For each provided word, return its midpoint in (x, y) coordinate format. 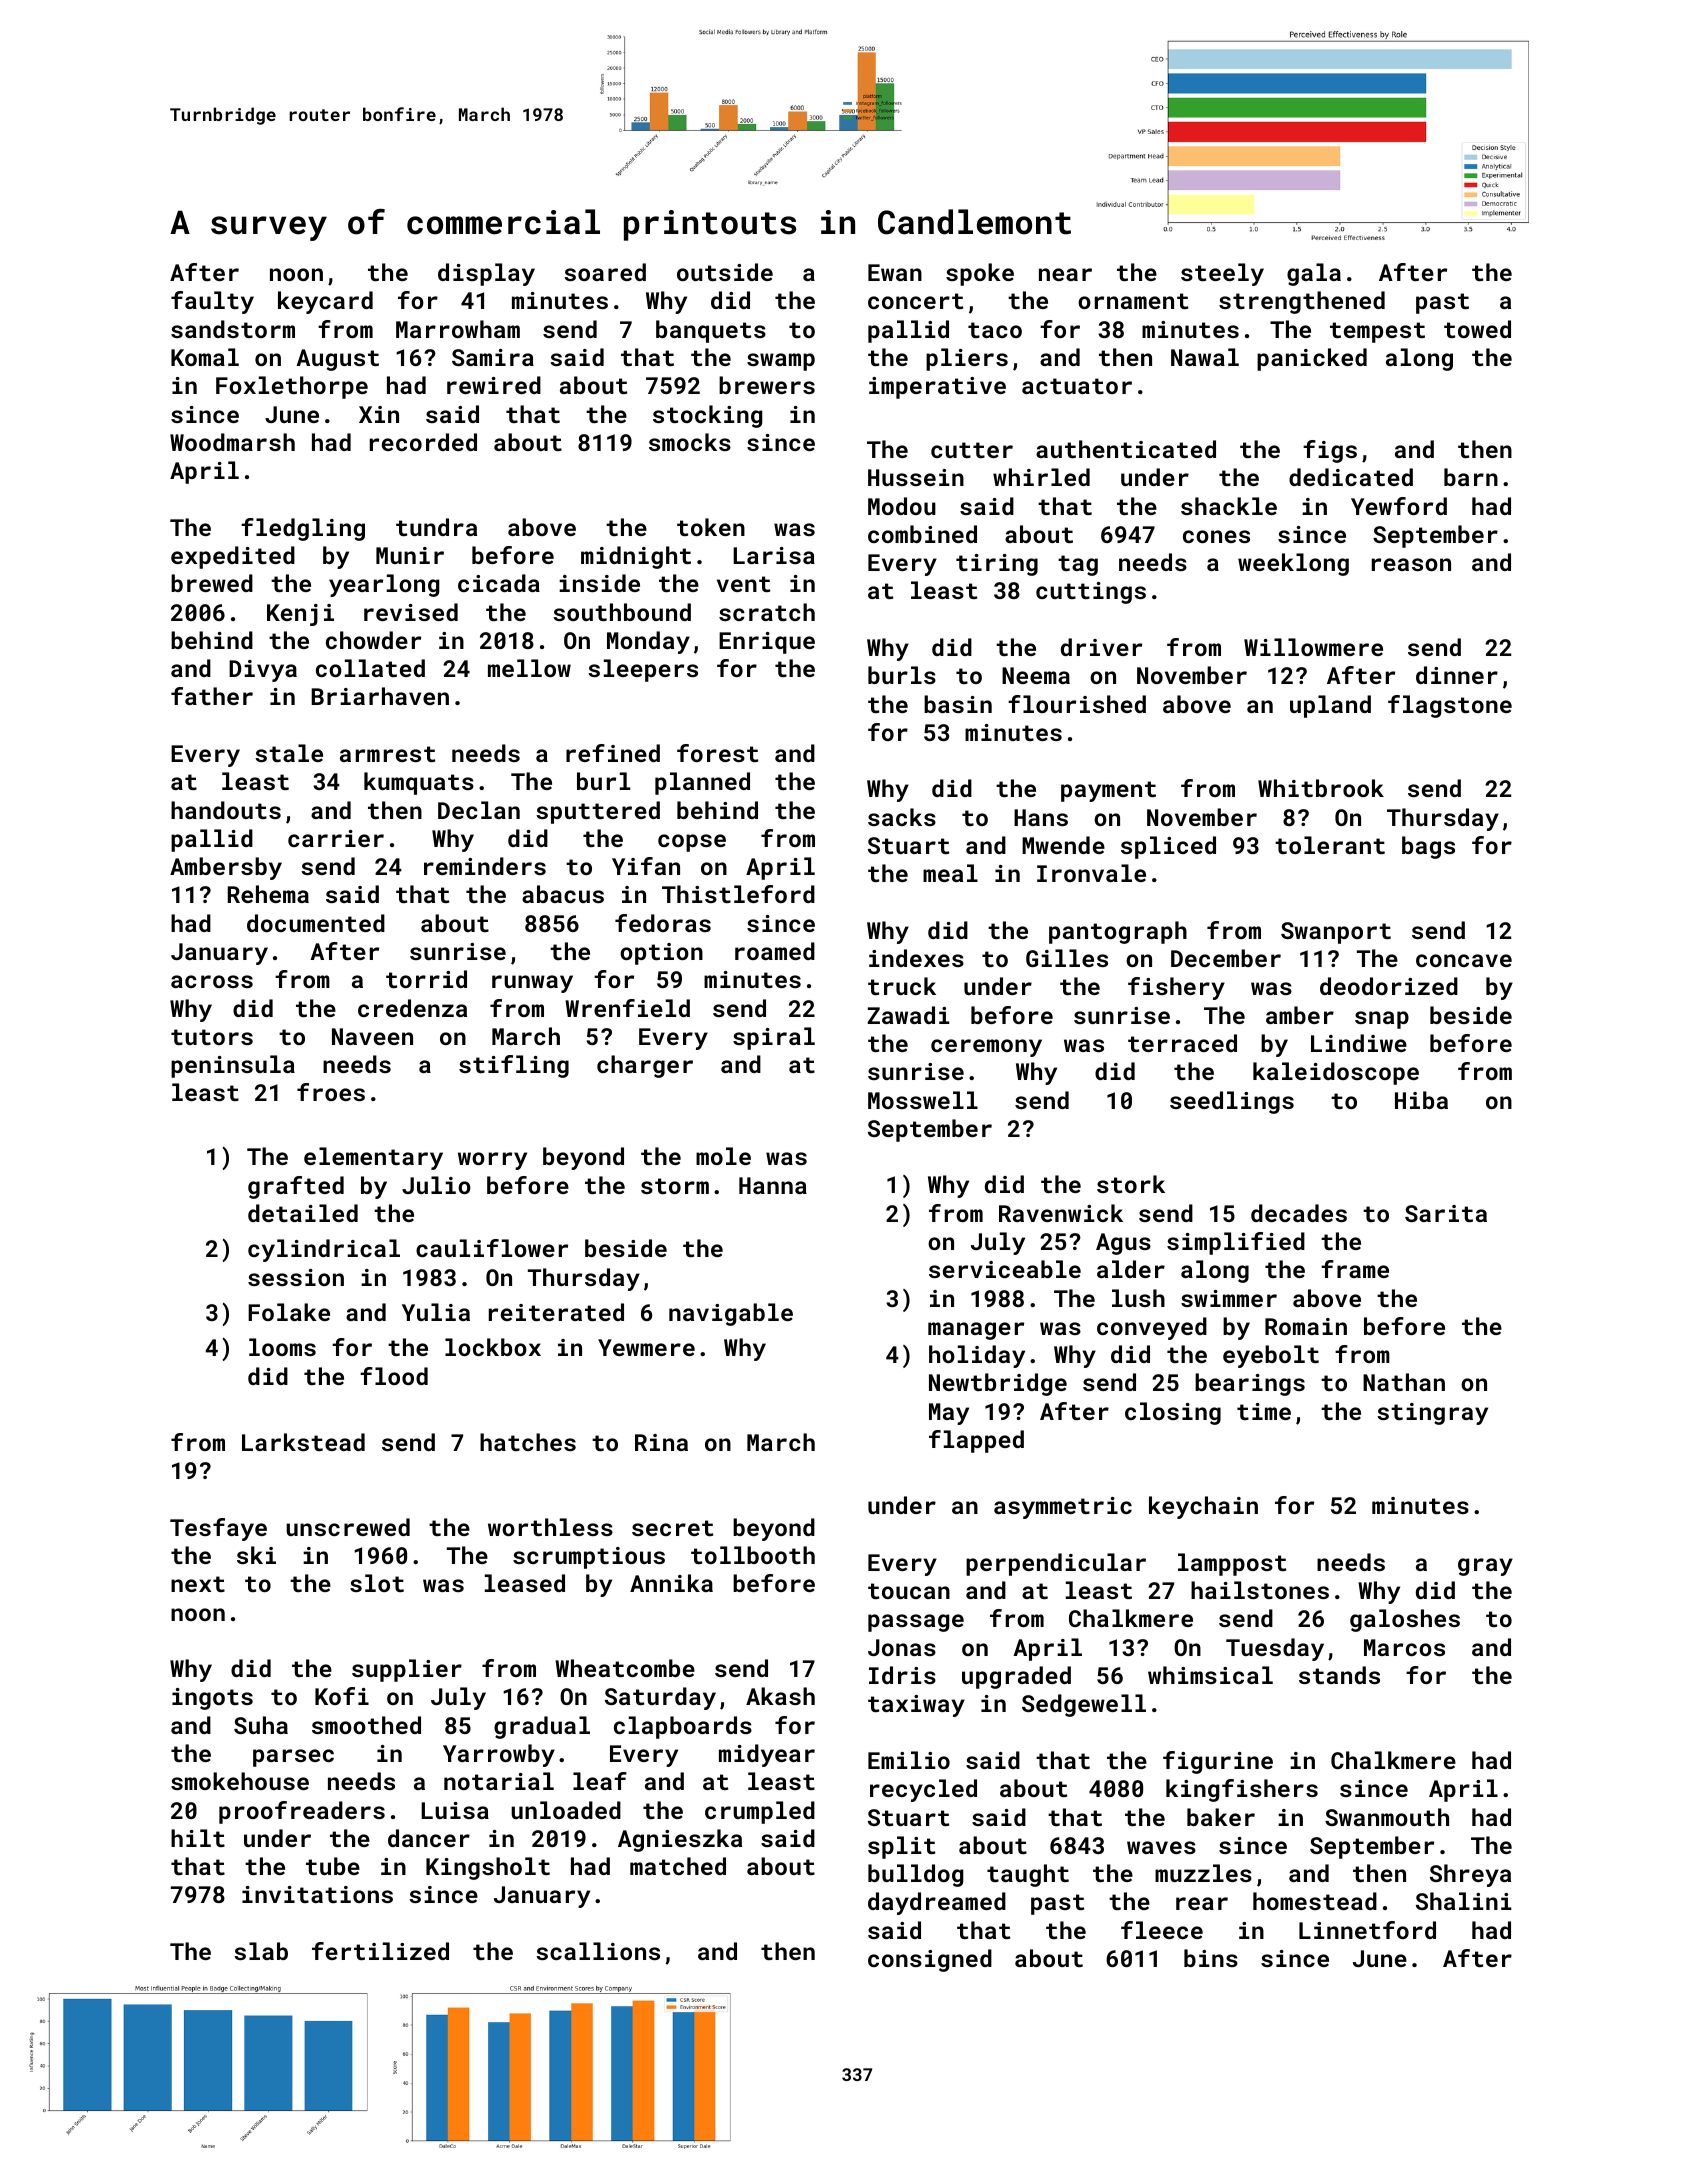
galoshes (1405, 1620)
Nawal (1205, 357)
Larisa (774, 555)
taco (995, 330)
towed (1477, 329)
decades (1299, 1213)
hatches (528, 1442)
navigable (731, 1314)
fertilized (380, 1951)
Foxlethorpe (292, 387)
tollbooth (753, 1555)
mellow (529, 668)
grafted (296, 1187)
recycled (923, 1790)
